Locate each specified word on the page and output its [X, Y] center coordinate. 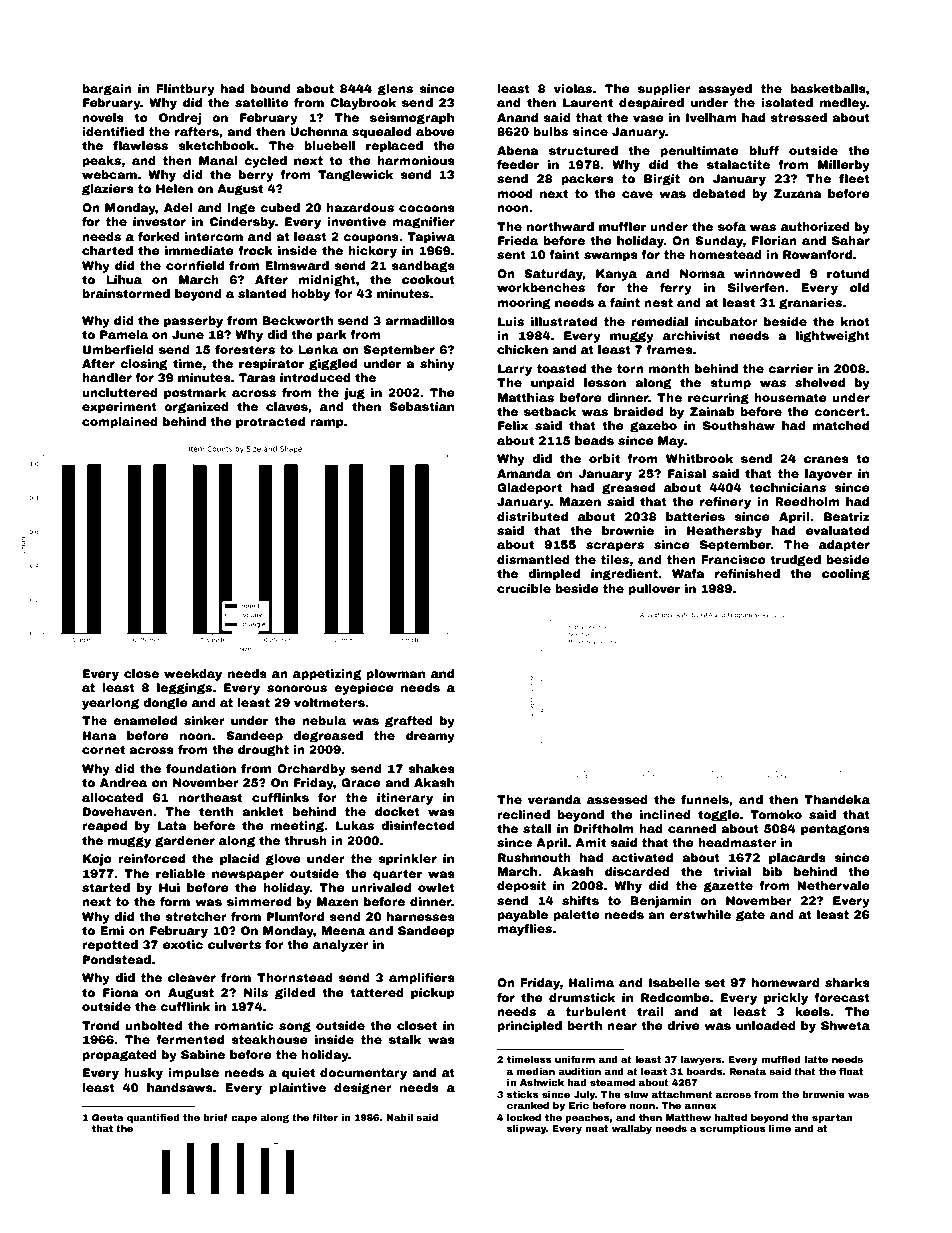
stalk [405, 1039]
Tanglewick [355, 176]
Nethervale [833, 885]
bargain [107, 90]
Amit [590, 842]
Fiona [121, 992]
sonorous [297, 688]
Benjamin [660, 902]
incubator [726, 321]
